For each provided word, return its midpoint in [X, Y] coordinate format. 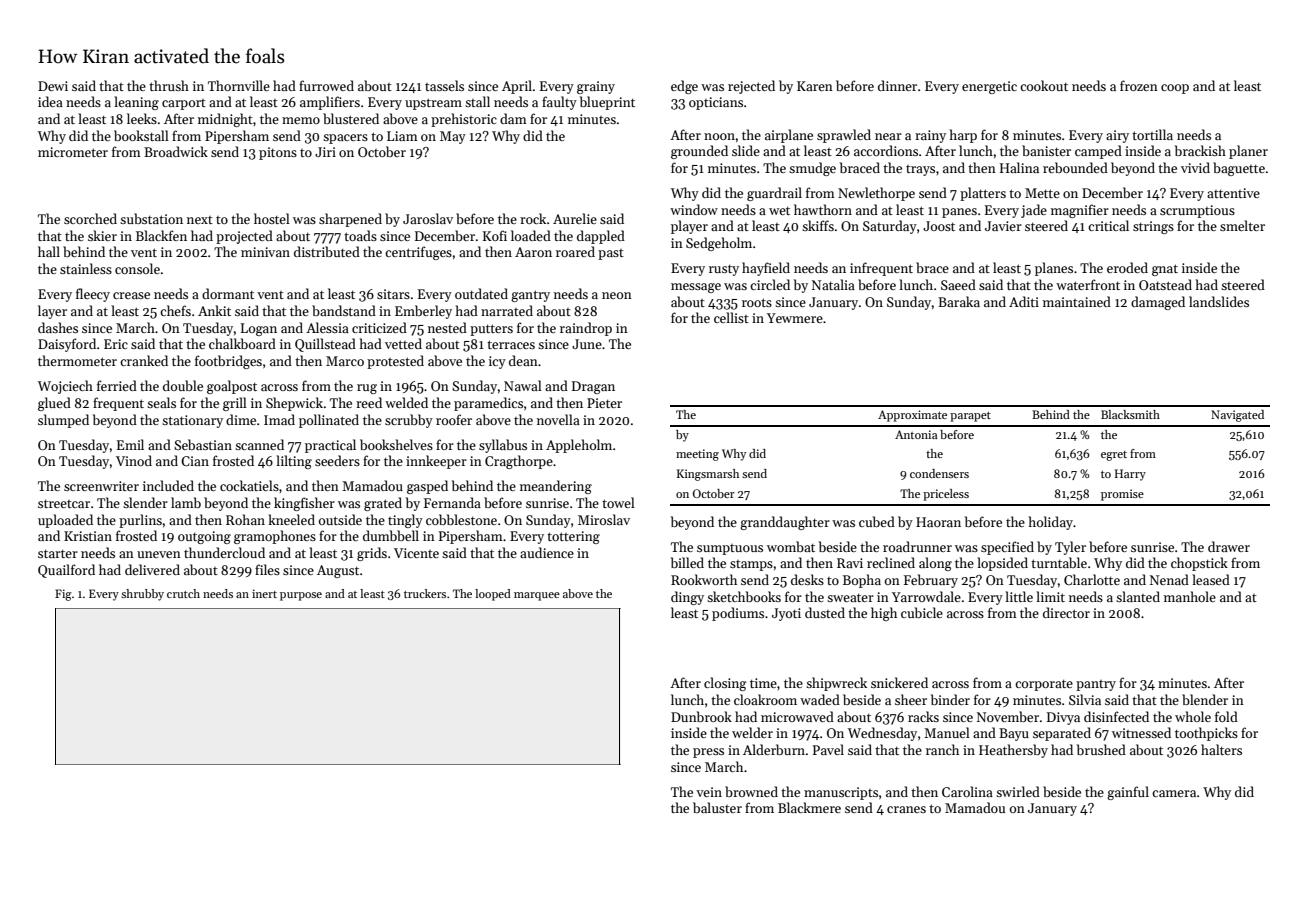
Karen [815, 86]
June [587, 344]
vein [709, 792]
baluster [717, 807]
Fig [63, 595]
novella [558, 419]
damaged [1158, 303]
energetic [989, 87]
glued [54, 404]
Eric [116, 344]
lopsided [1002, 564]
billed [687, 562]
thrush [169, 85]
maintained [1077, 301]
